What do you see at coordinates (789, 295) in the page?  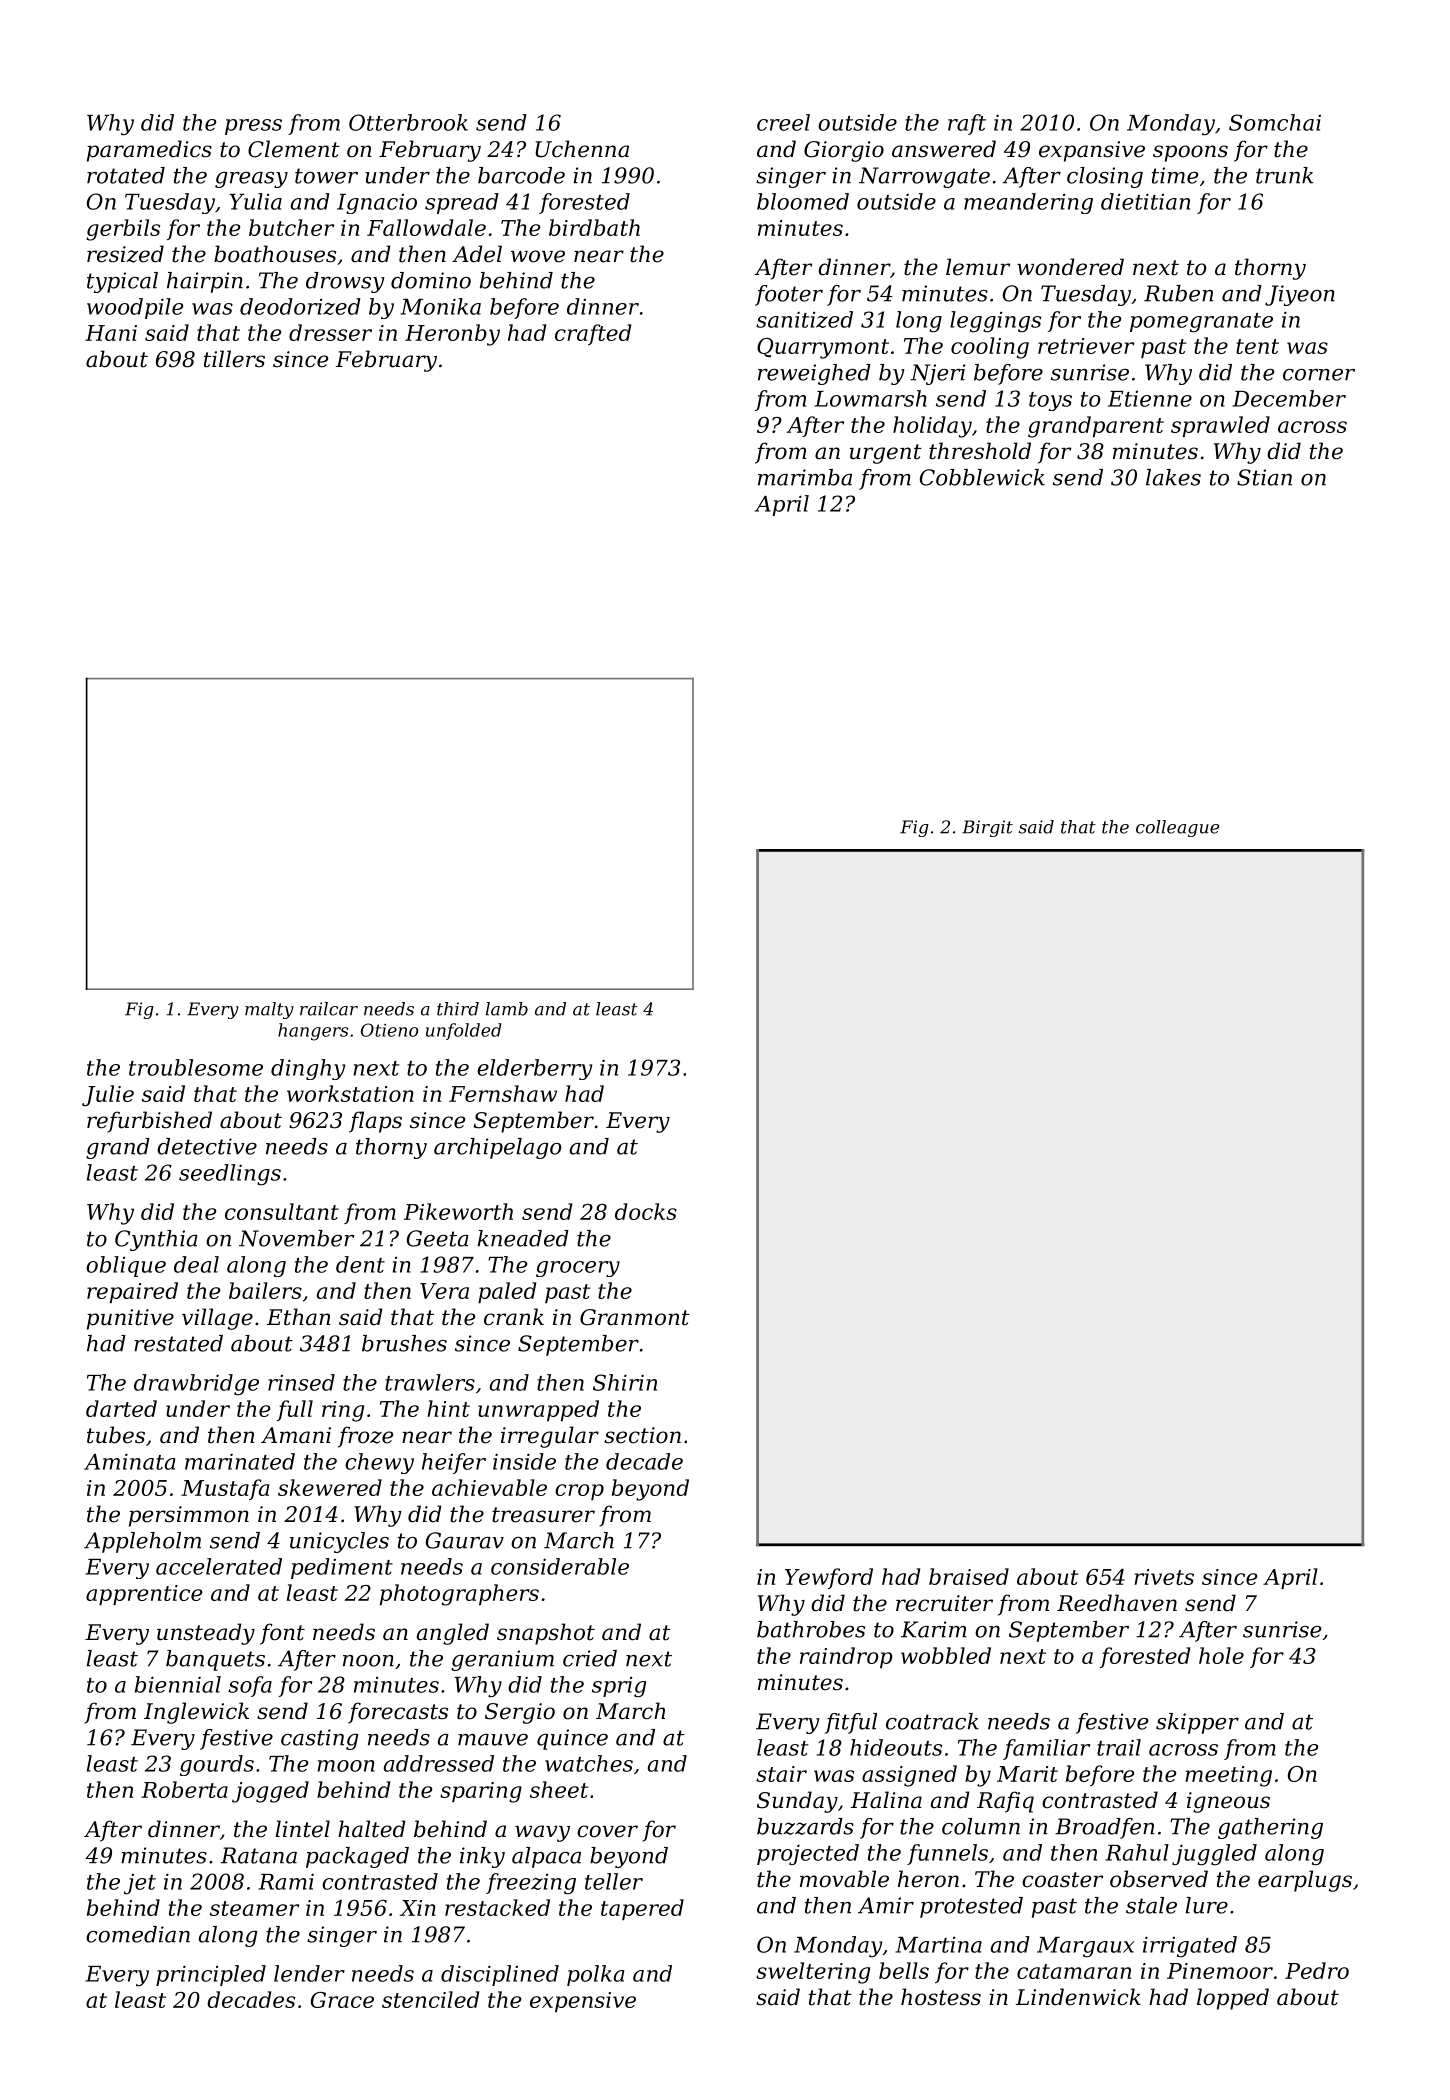 I see `footer` at bounding box center [789, 295].
